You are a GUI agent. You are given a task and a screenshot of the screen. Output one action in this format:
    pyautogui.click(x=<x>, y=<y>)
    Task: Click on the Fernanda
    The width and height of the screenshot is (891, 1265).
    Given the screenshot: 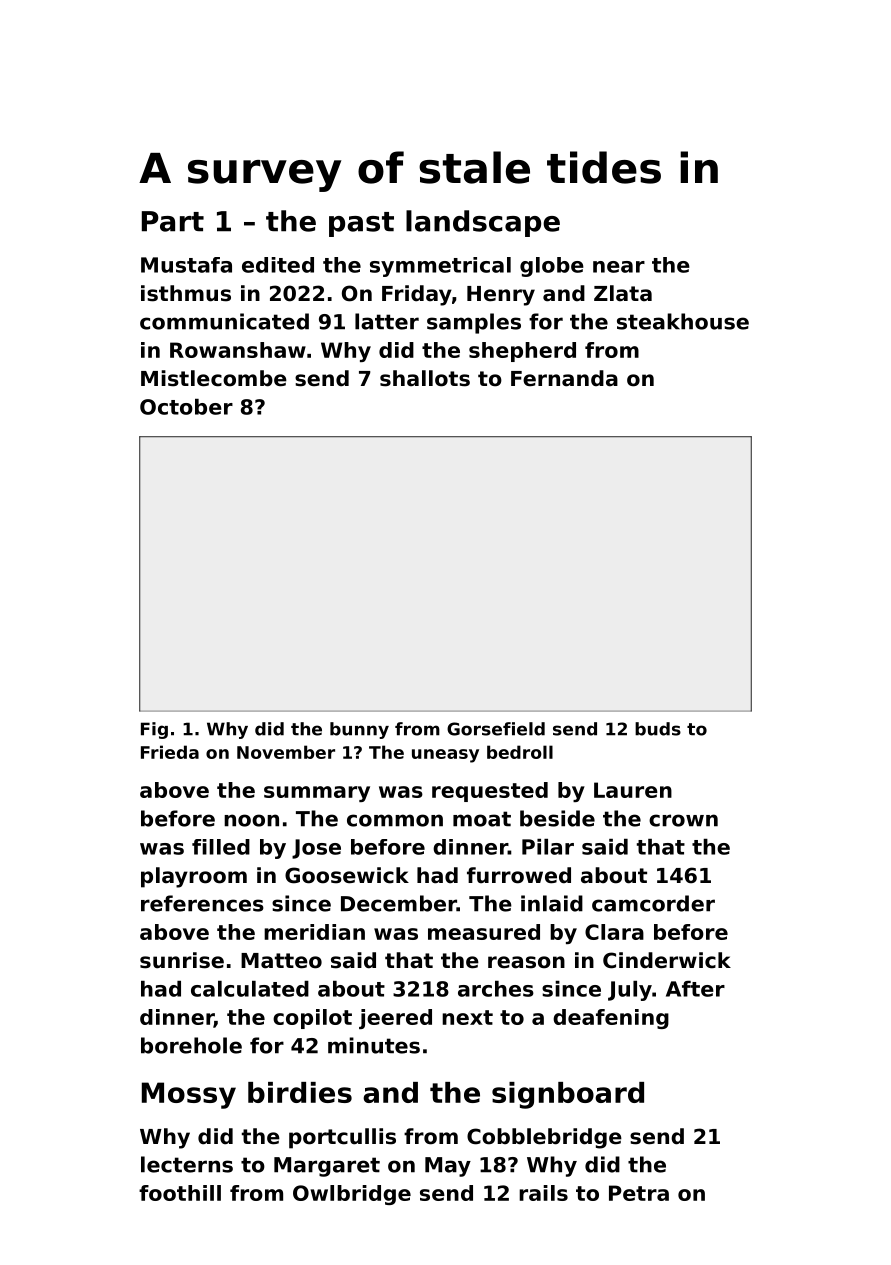 What is the action you would take?
    pyautogui.click(x=564, y=378)
